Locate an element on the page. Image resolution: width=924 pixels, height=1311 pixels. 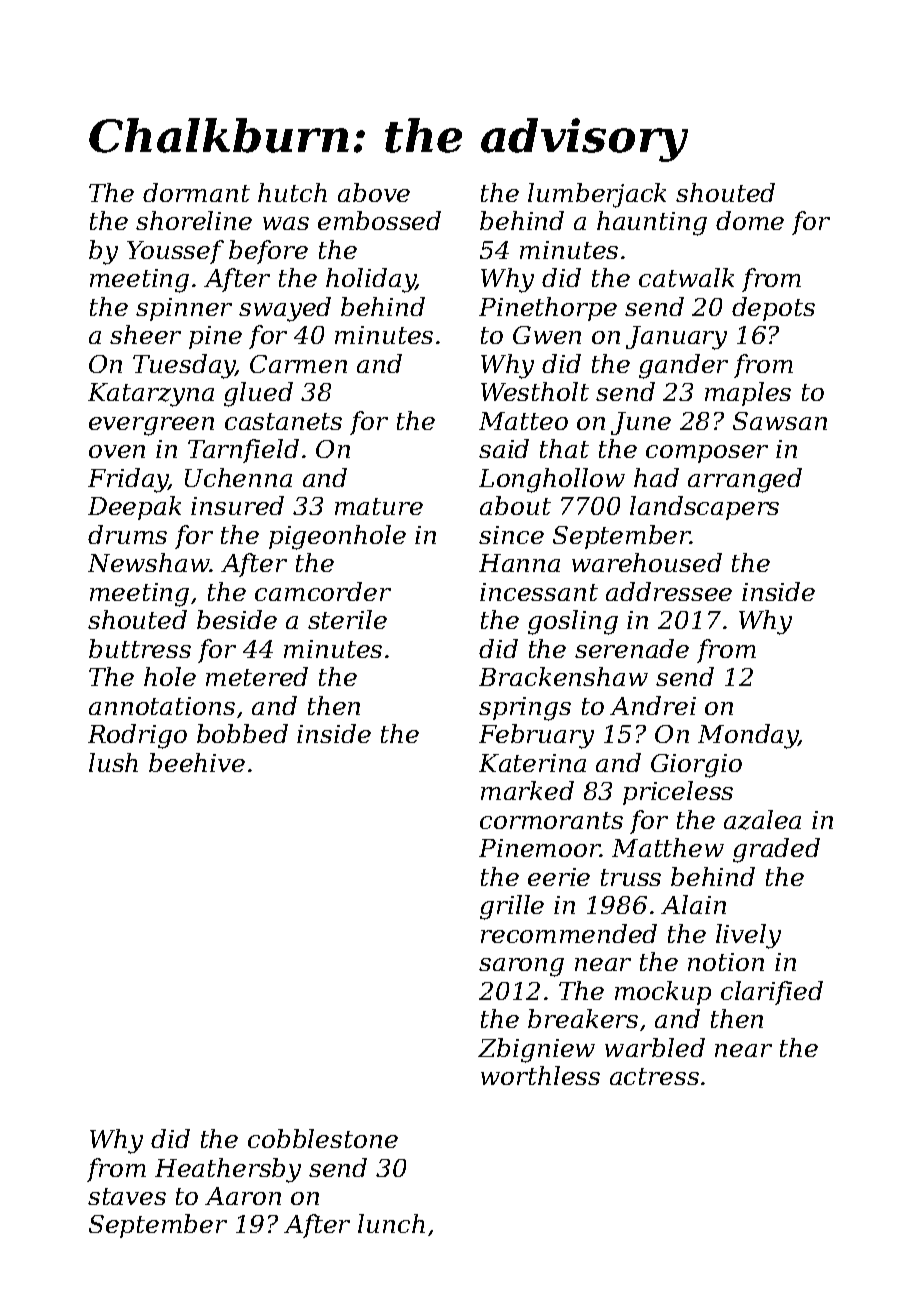
Alain is located at coordinates (693, 904).
